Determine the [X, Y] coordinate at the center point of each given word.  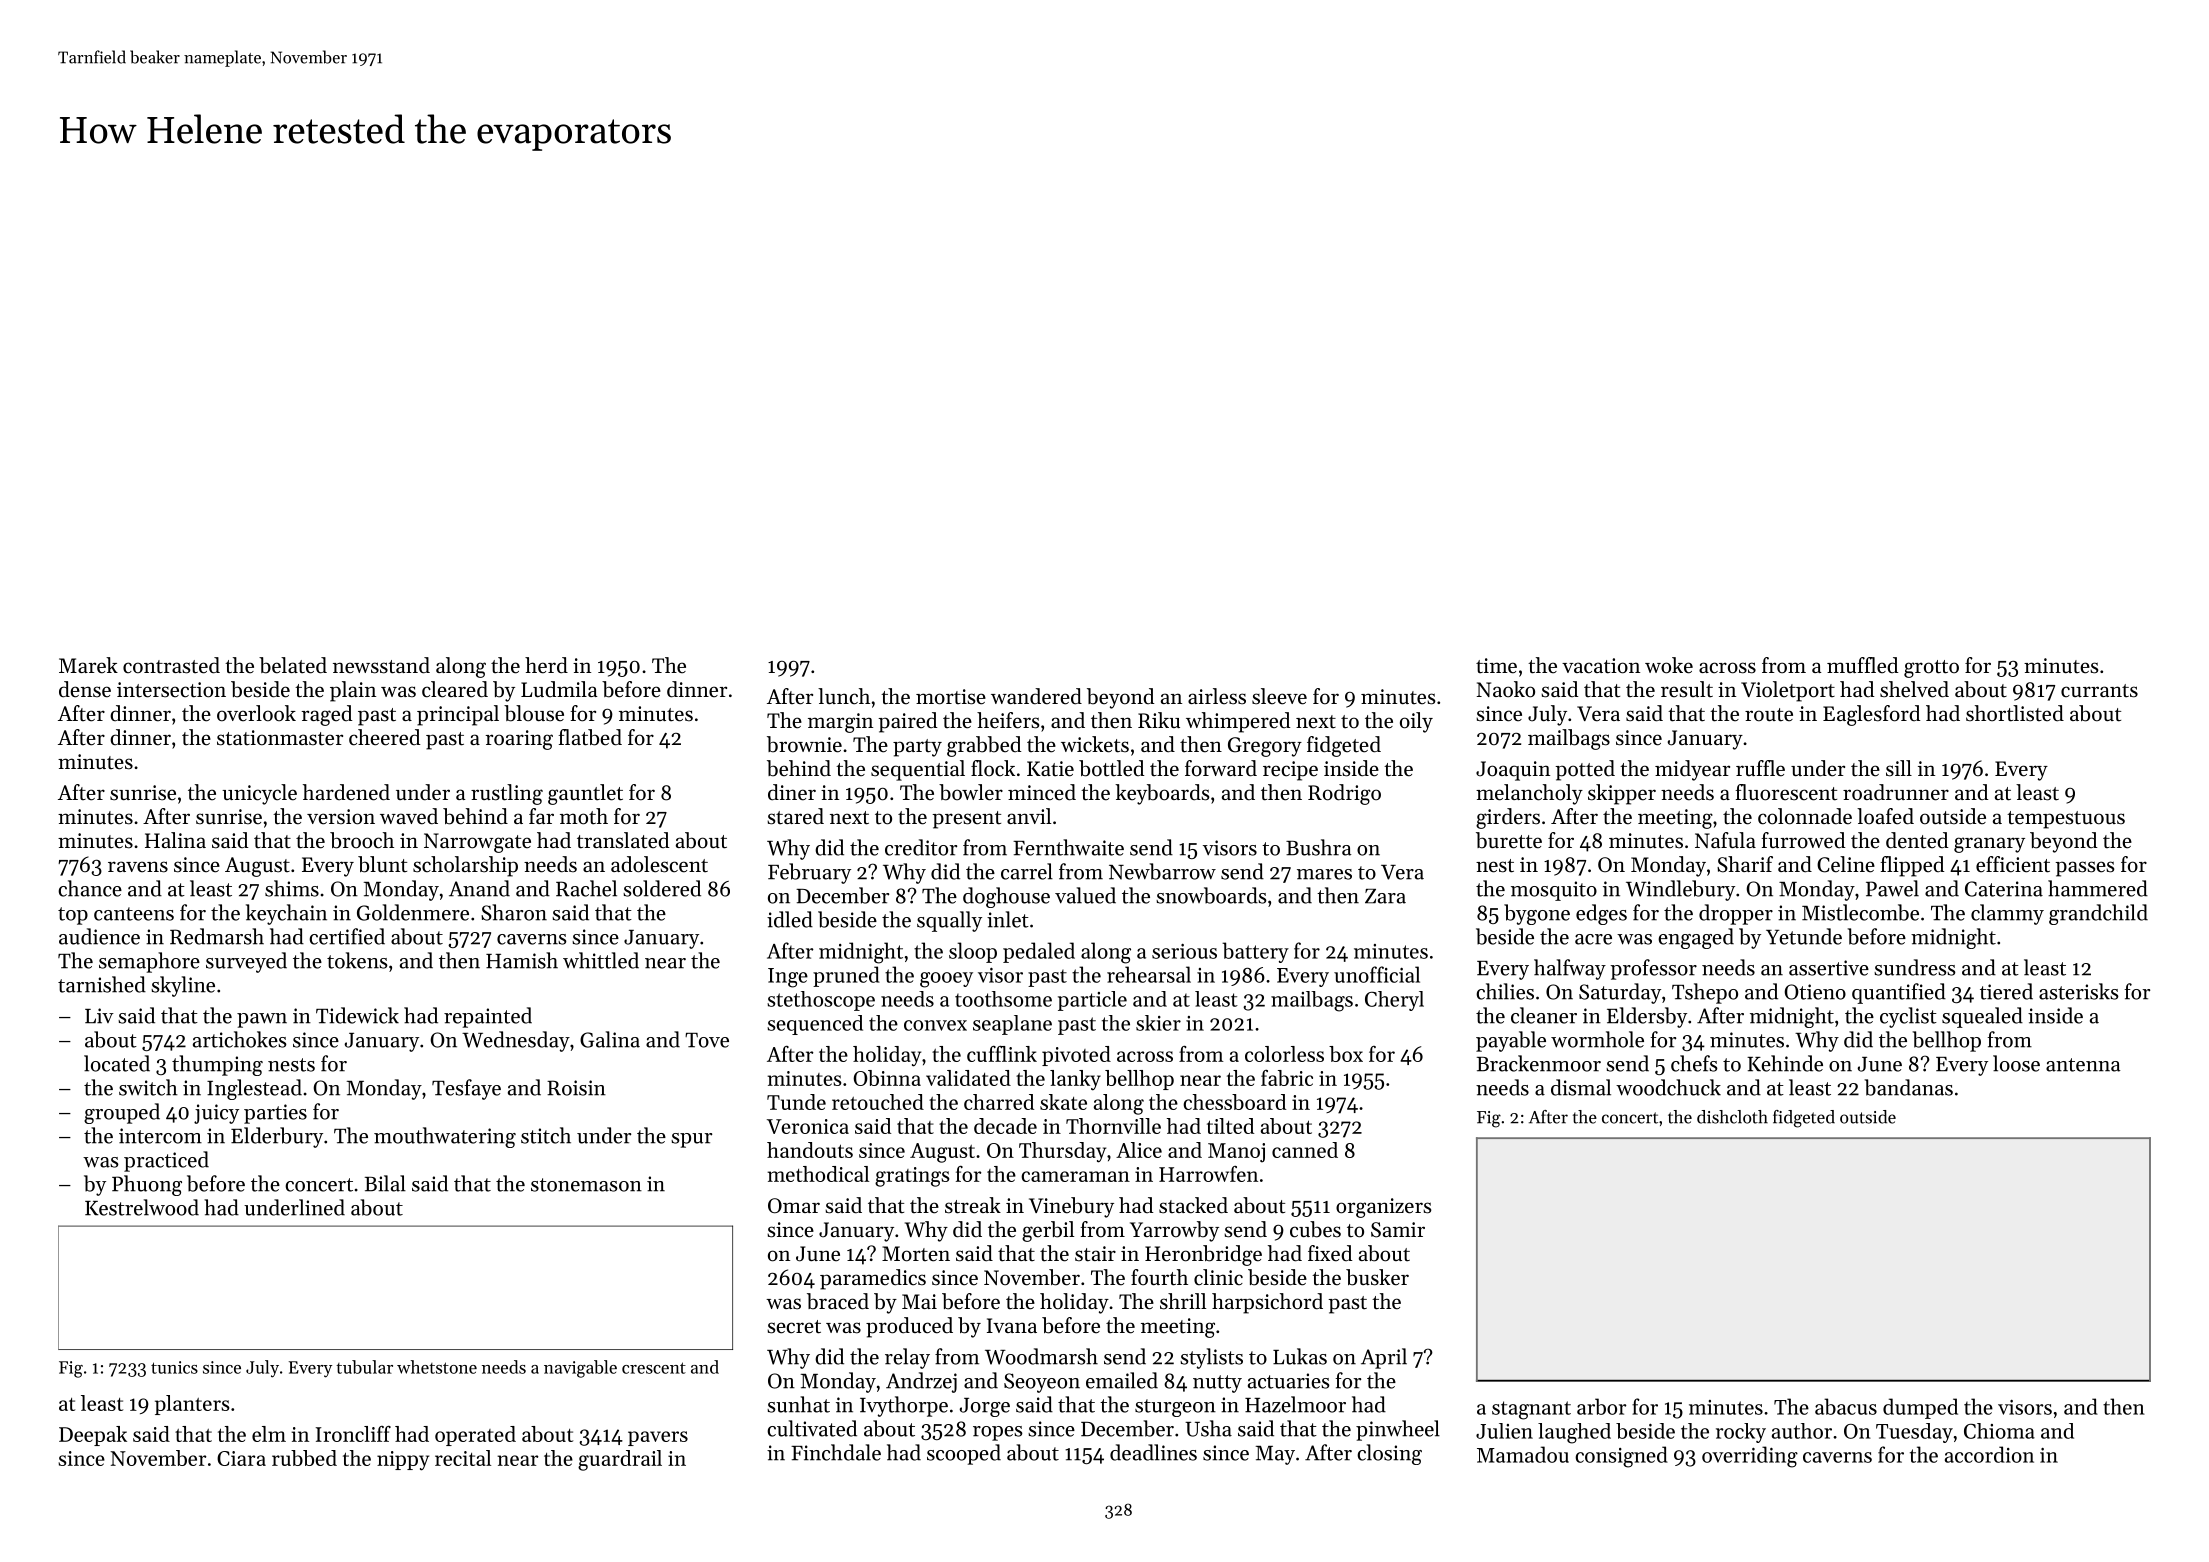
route [1769, 715]
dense [85, 689]
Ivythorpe [904, 1406]
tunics [174, 1367]
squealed [1982, 1017]
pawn [262, 1020]
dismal [1581, 1087]
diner [792, 792]
